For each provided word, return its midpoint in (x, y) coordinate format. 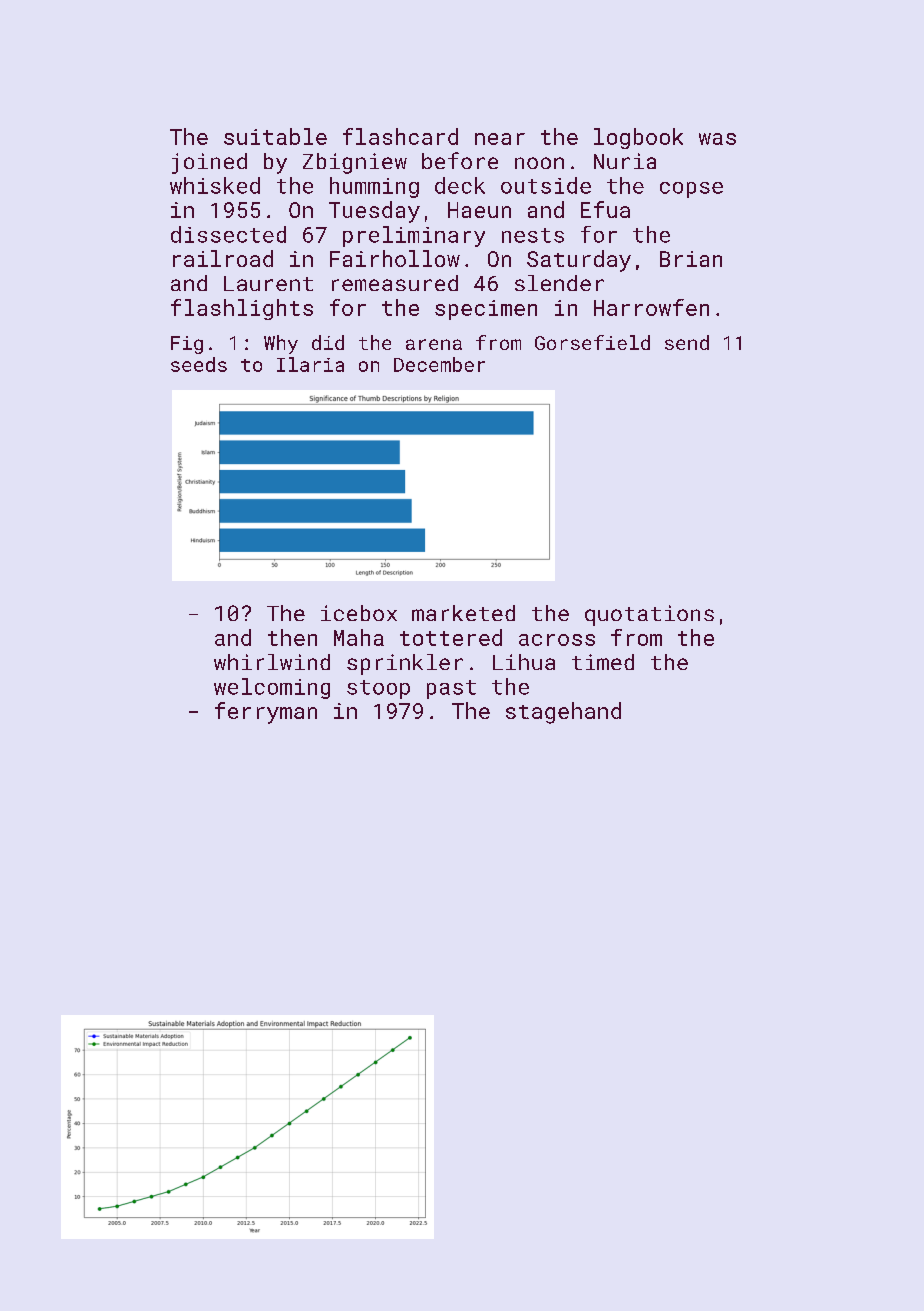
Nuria (625, 161)
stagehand (563, 713)
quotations (649, 615)
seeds (199, 364)
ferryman (266, 713)
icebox (359, 613)
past (451, 689)
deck (460, 185)
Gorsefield (592, 342)
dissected (228, 234)
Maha (359, 637)
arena (434, 344)
